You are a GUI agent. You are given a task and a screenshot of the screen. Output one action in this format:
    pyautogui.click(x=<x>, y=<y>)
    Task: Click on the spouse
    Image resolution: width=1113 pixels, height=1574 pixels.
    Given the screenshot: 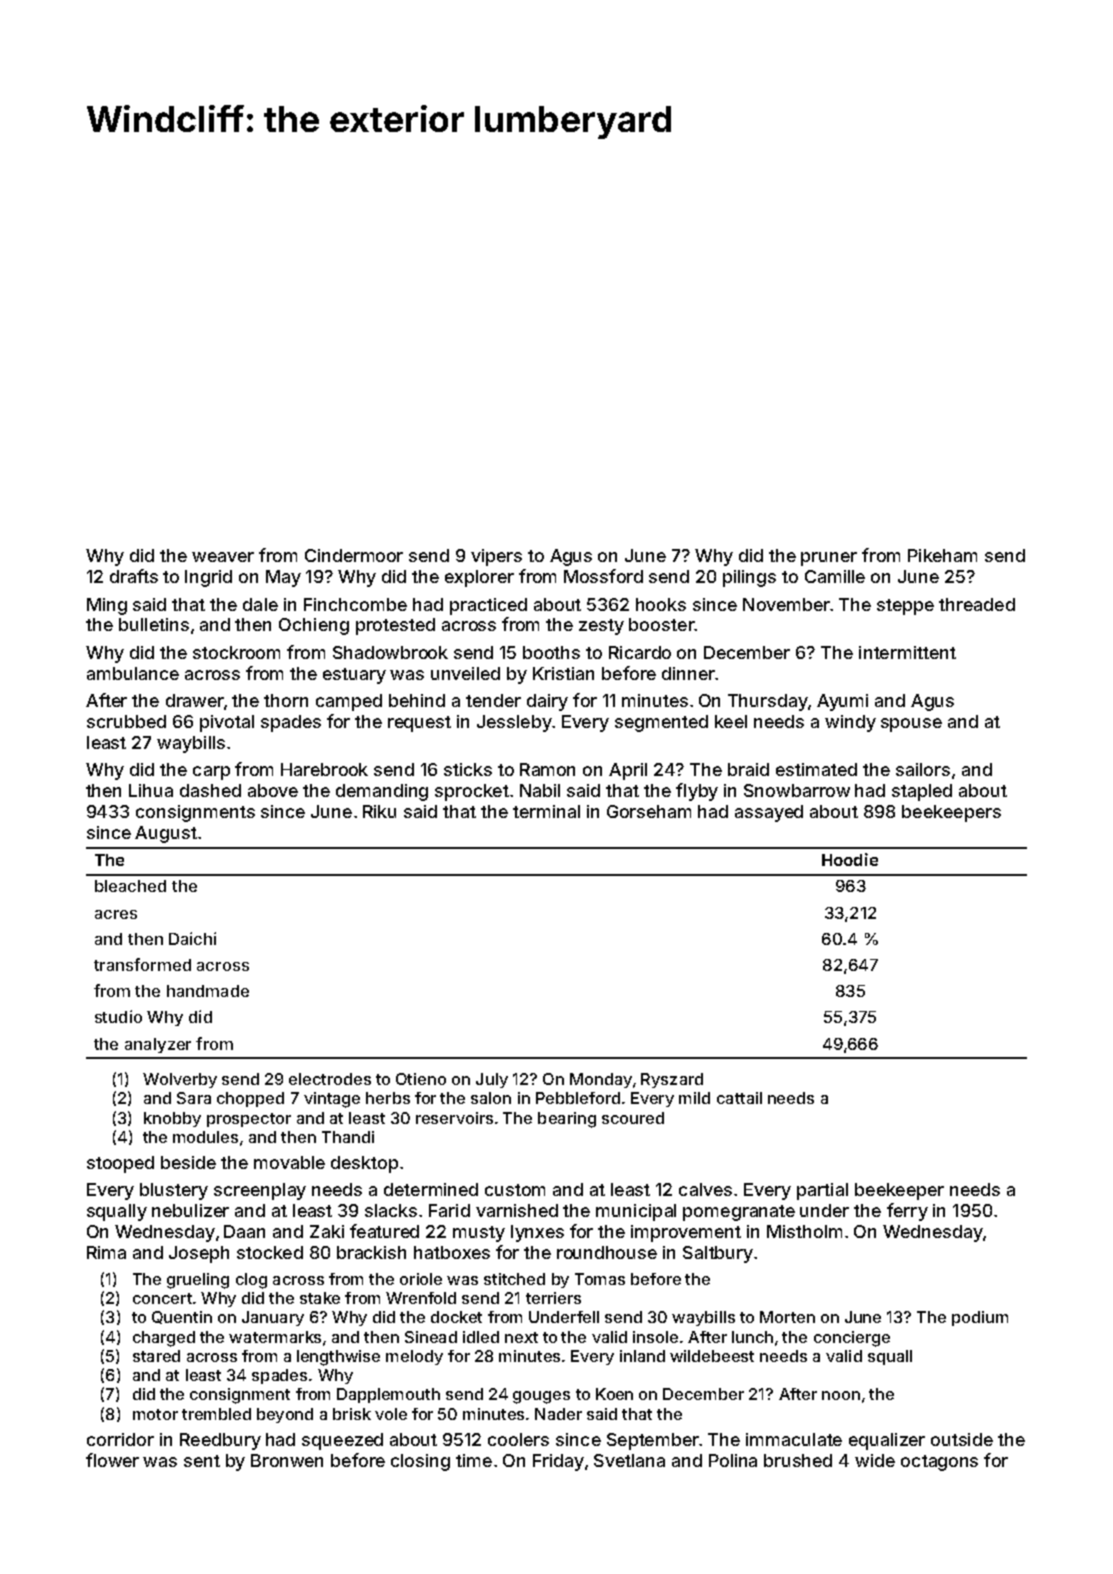 What is the action you would take?
    pyautogui.click(x=911, y=725)
